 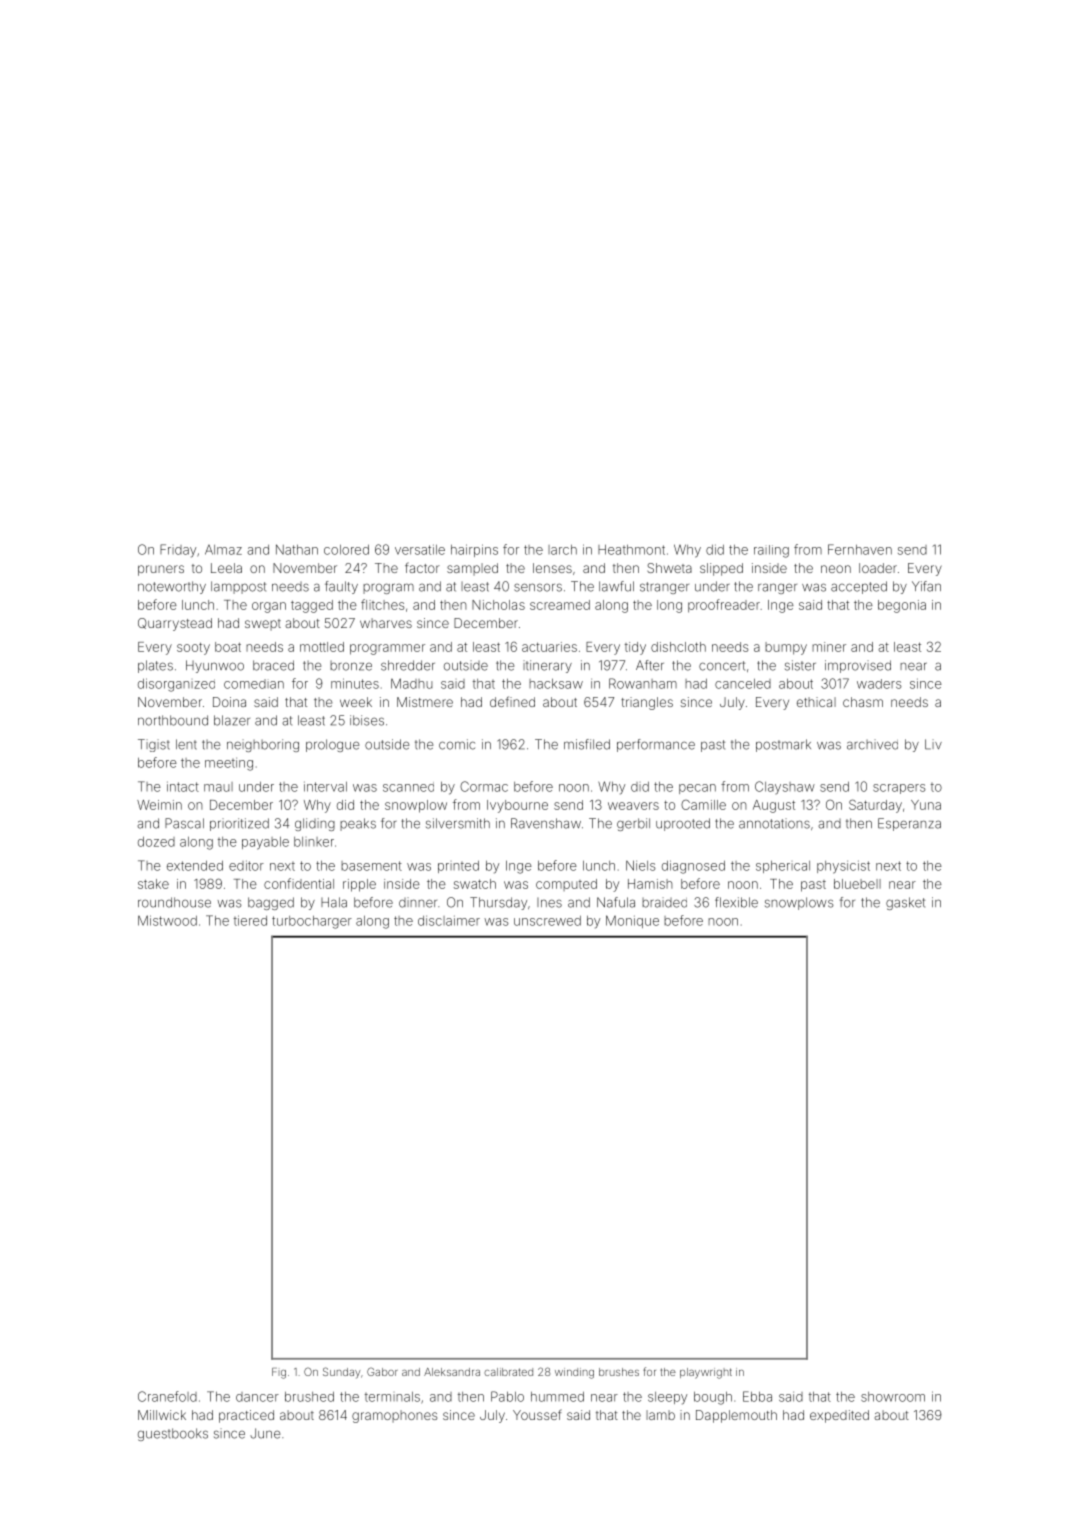 I want to click on calibrated, so click(x=508, y=1372).
